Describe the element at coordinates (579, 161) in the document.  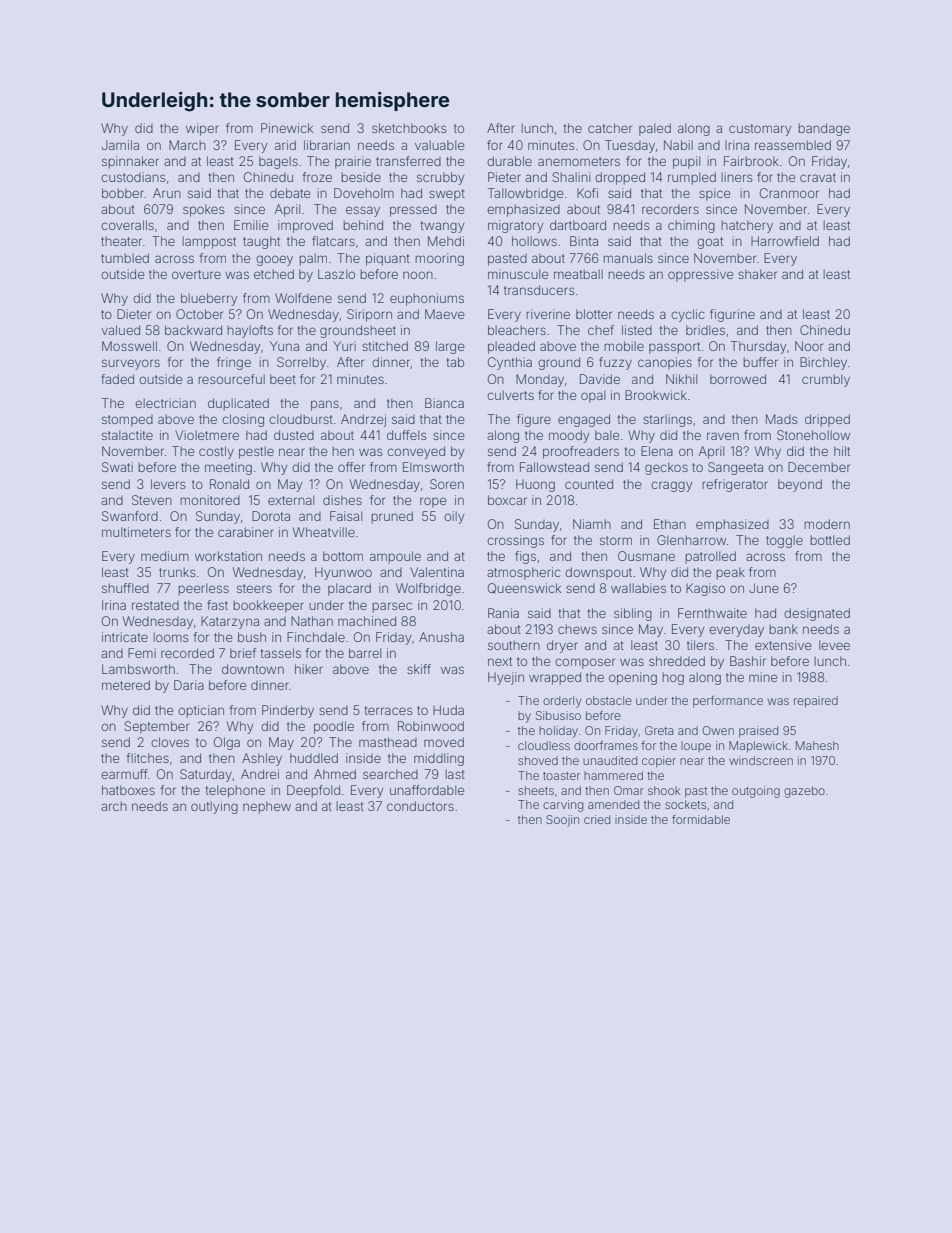
I see `anemometers` at that location.
